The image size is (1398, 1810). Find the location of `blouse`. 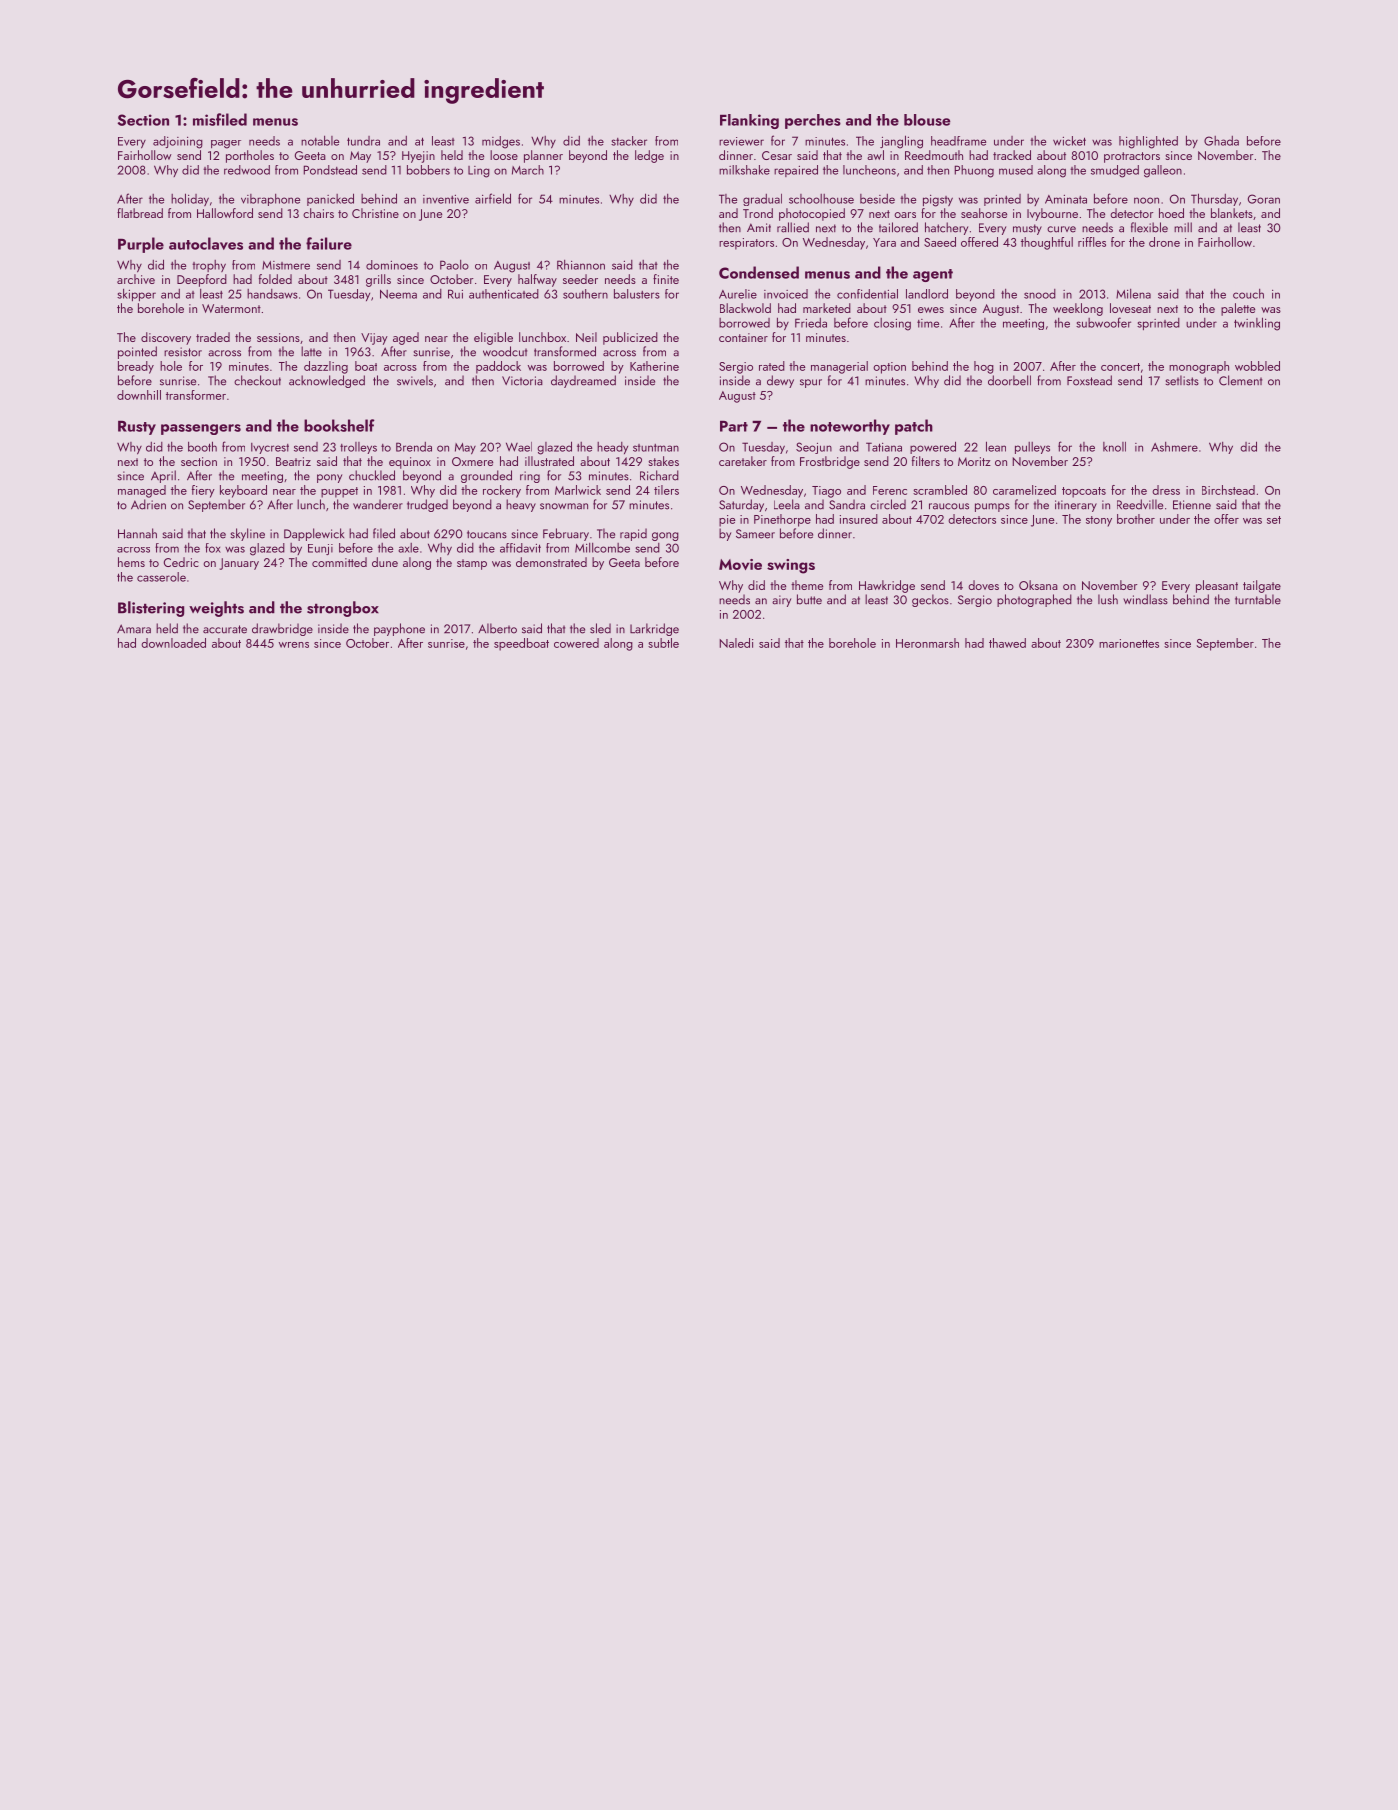

blouse is located at coordinates (927, 120).
